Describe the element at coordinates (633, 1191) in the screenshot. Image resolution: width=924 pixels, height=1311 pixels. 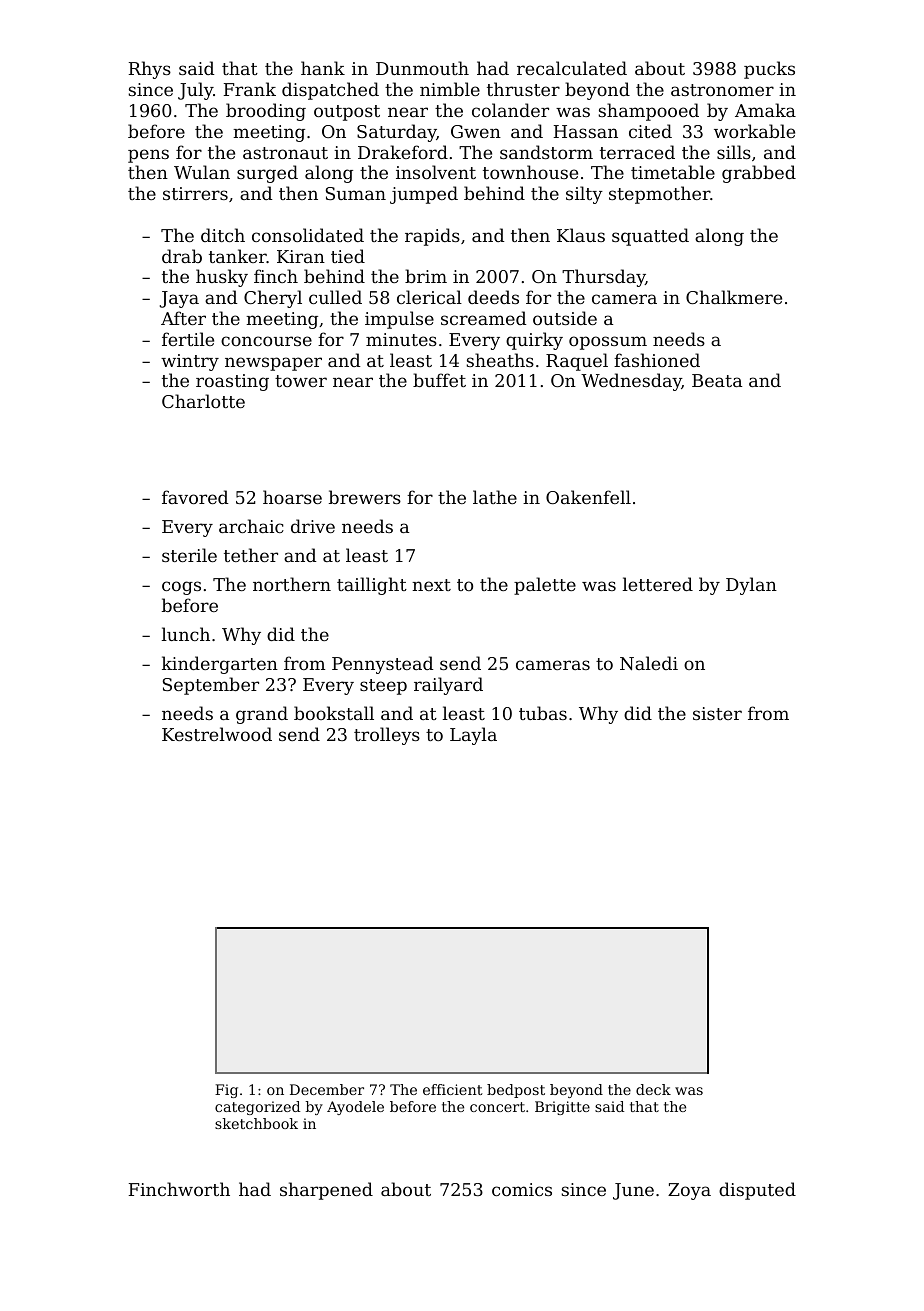
I see `June` at that location.
